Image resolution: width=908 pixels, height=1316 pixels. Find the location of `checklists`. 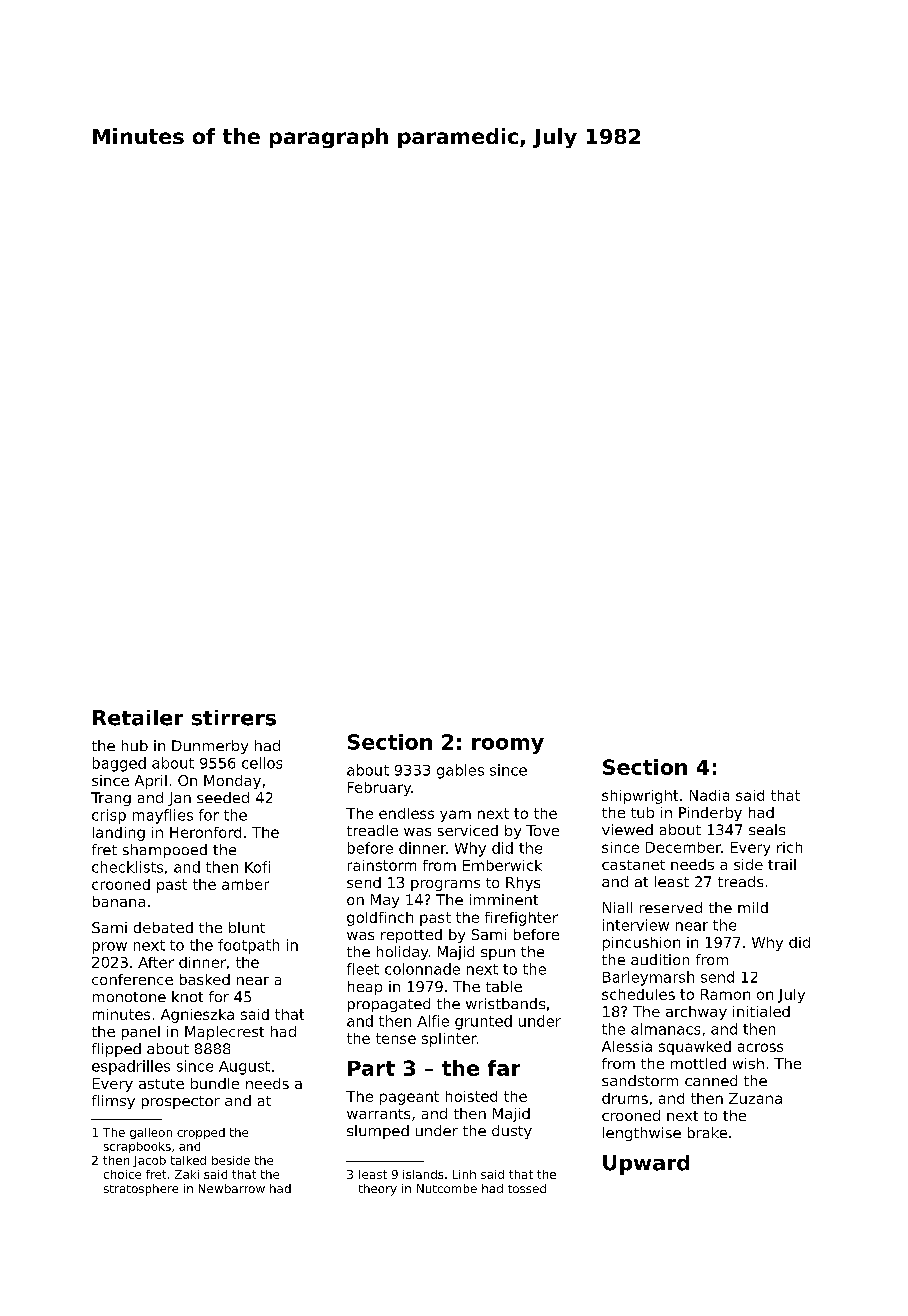

checklists is located at coordinates (127, 867).
